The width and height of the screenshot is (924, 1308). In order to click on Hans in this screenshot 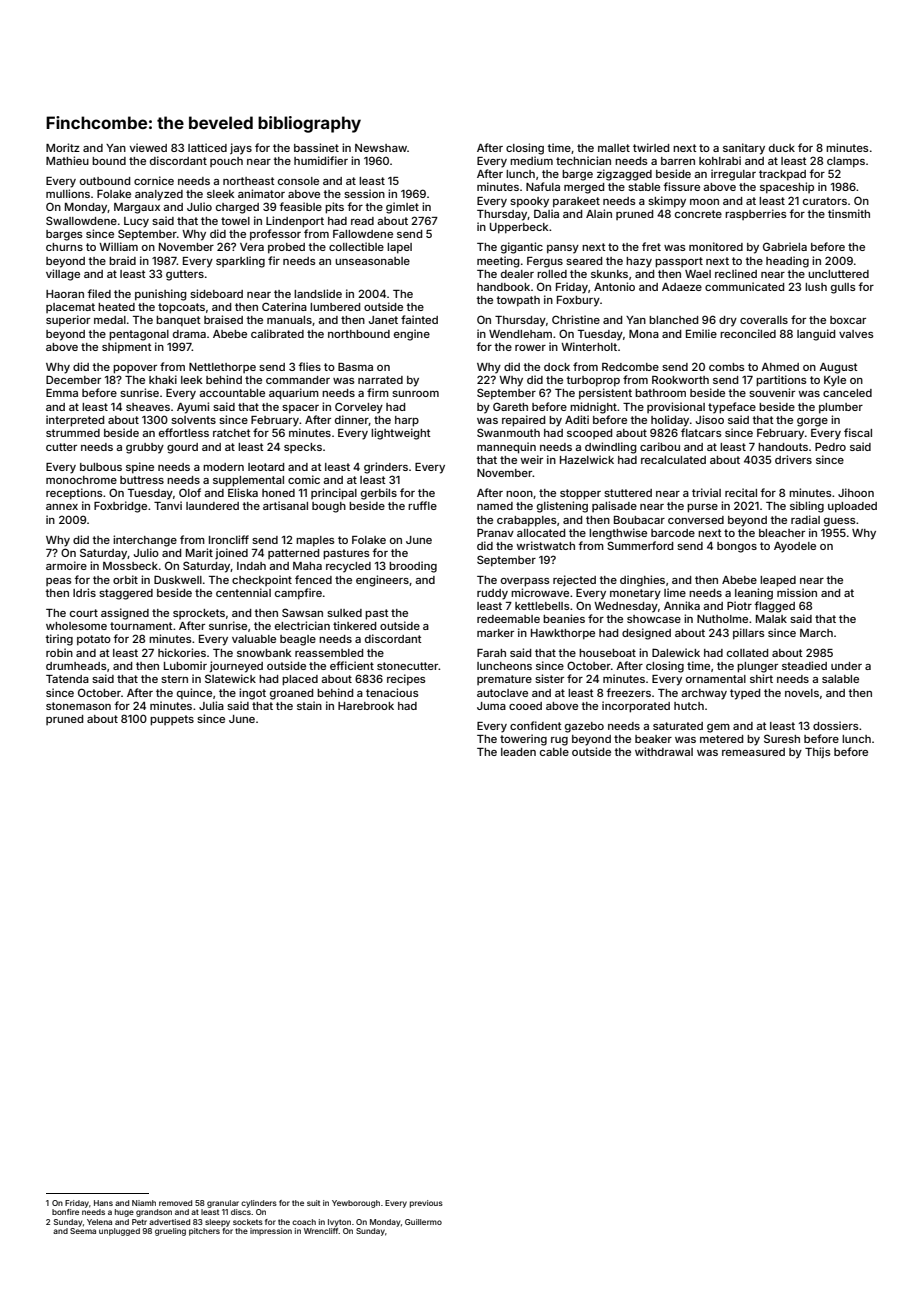, I will do `click(103, 1203)`.
